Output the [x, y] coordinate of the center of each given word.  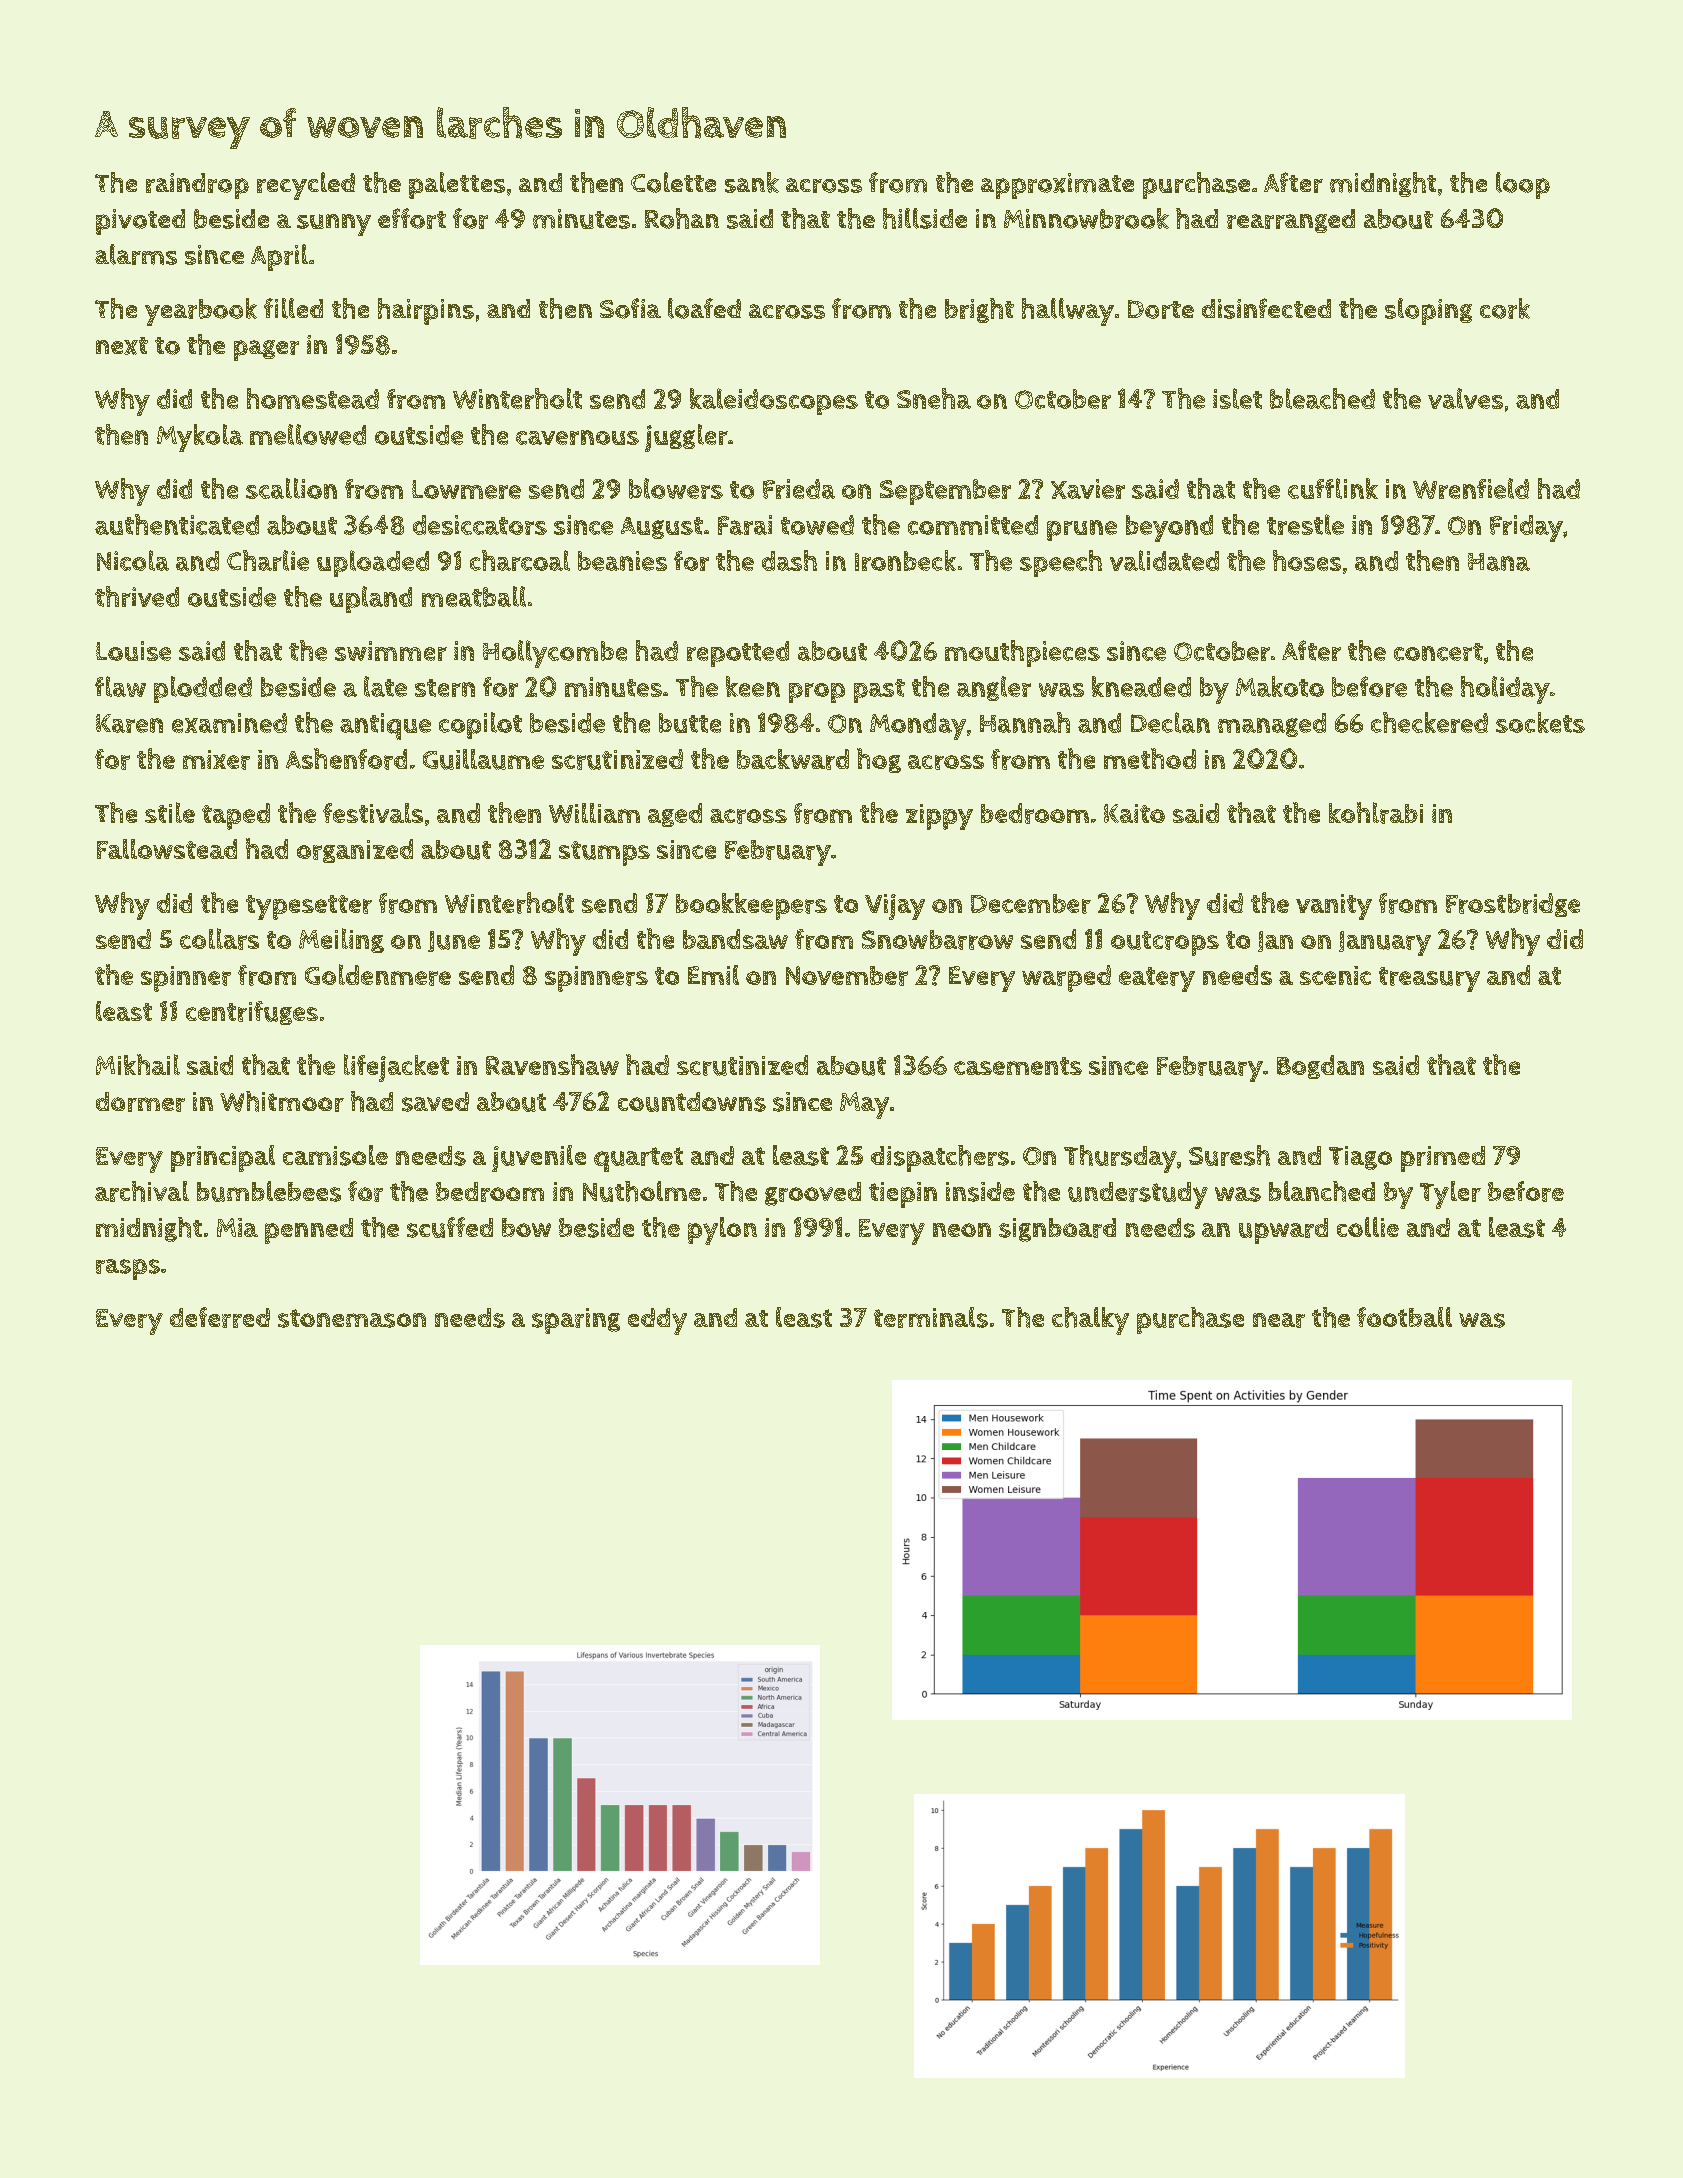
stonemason [352, 1318]
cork [1505, 308]
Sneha [934, 398]
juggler [686, 438]
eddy [657, 1321]
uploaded [373, 563]
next [122, 346]
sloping [1428, 311]
